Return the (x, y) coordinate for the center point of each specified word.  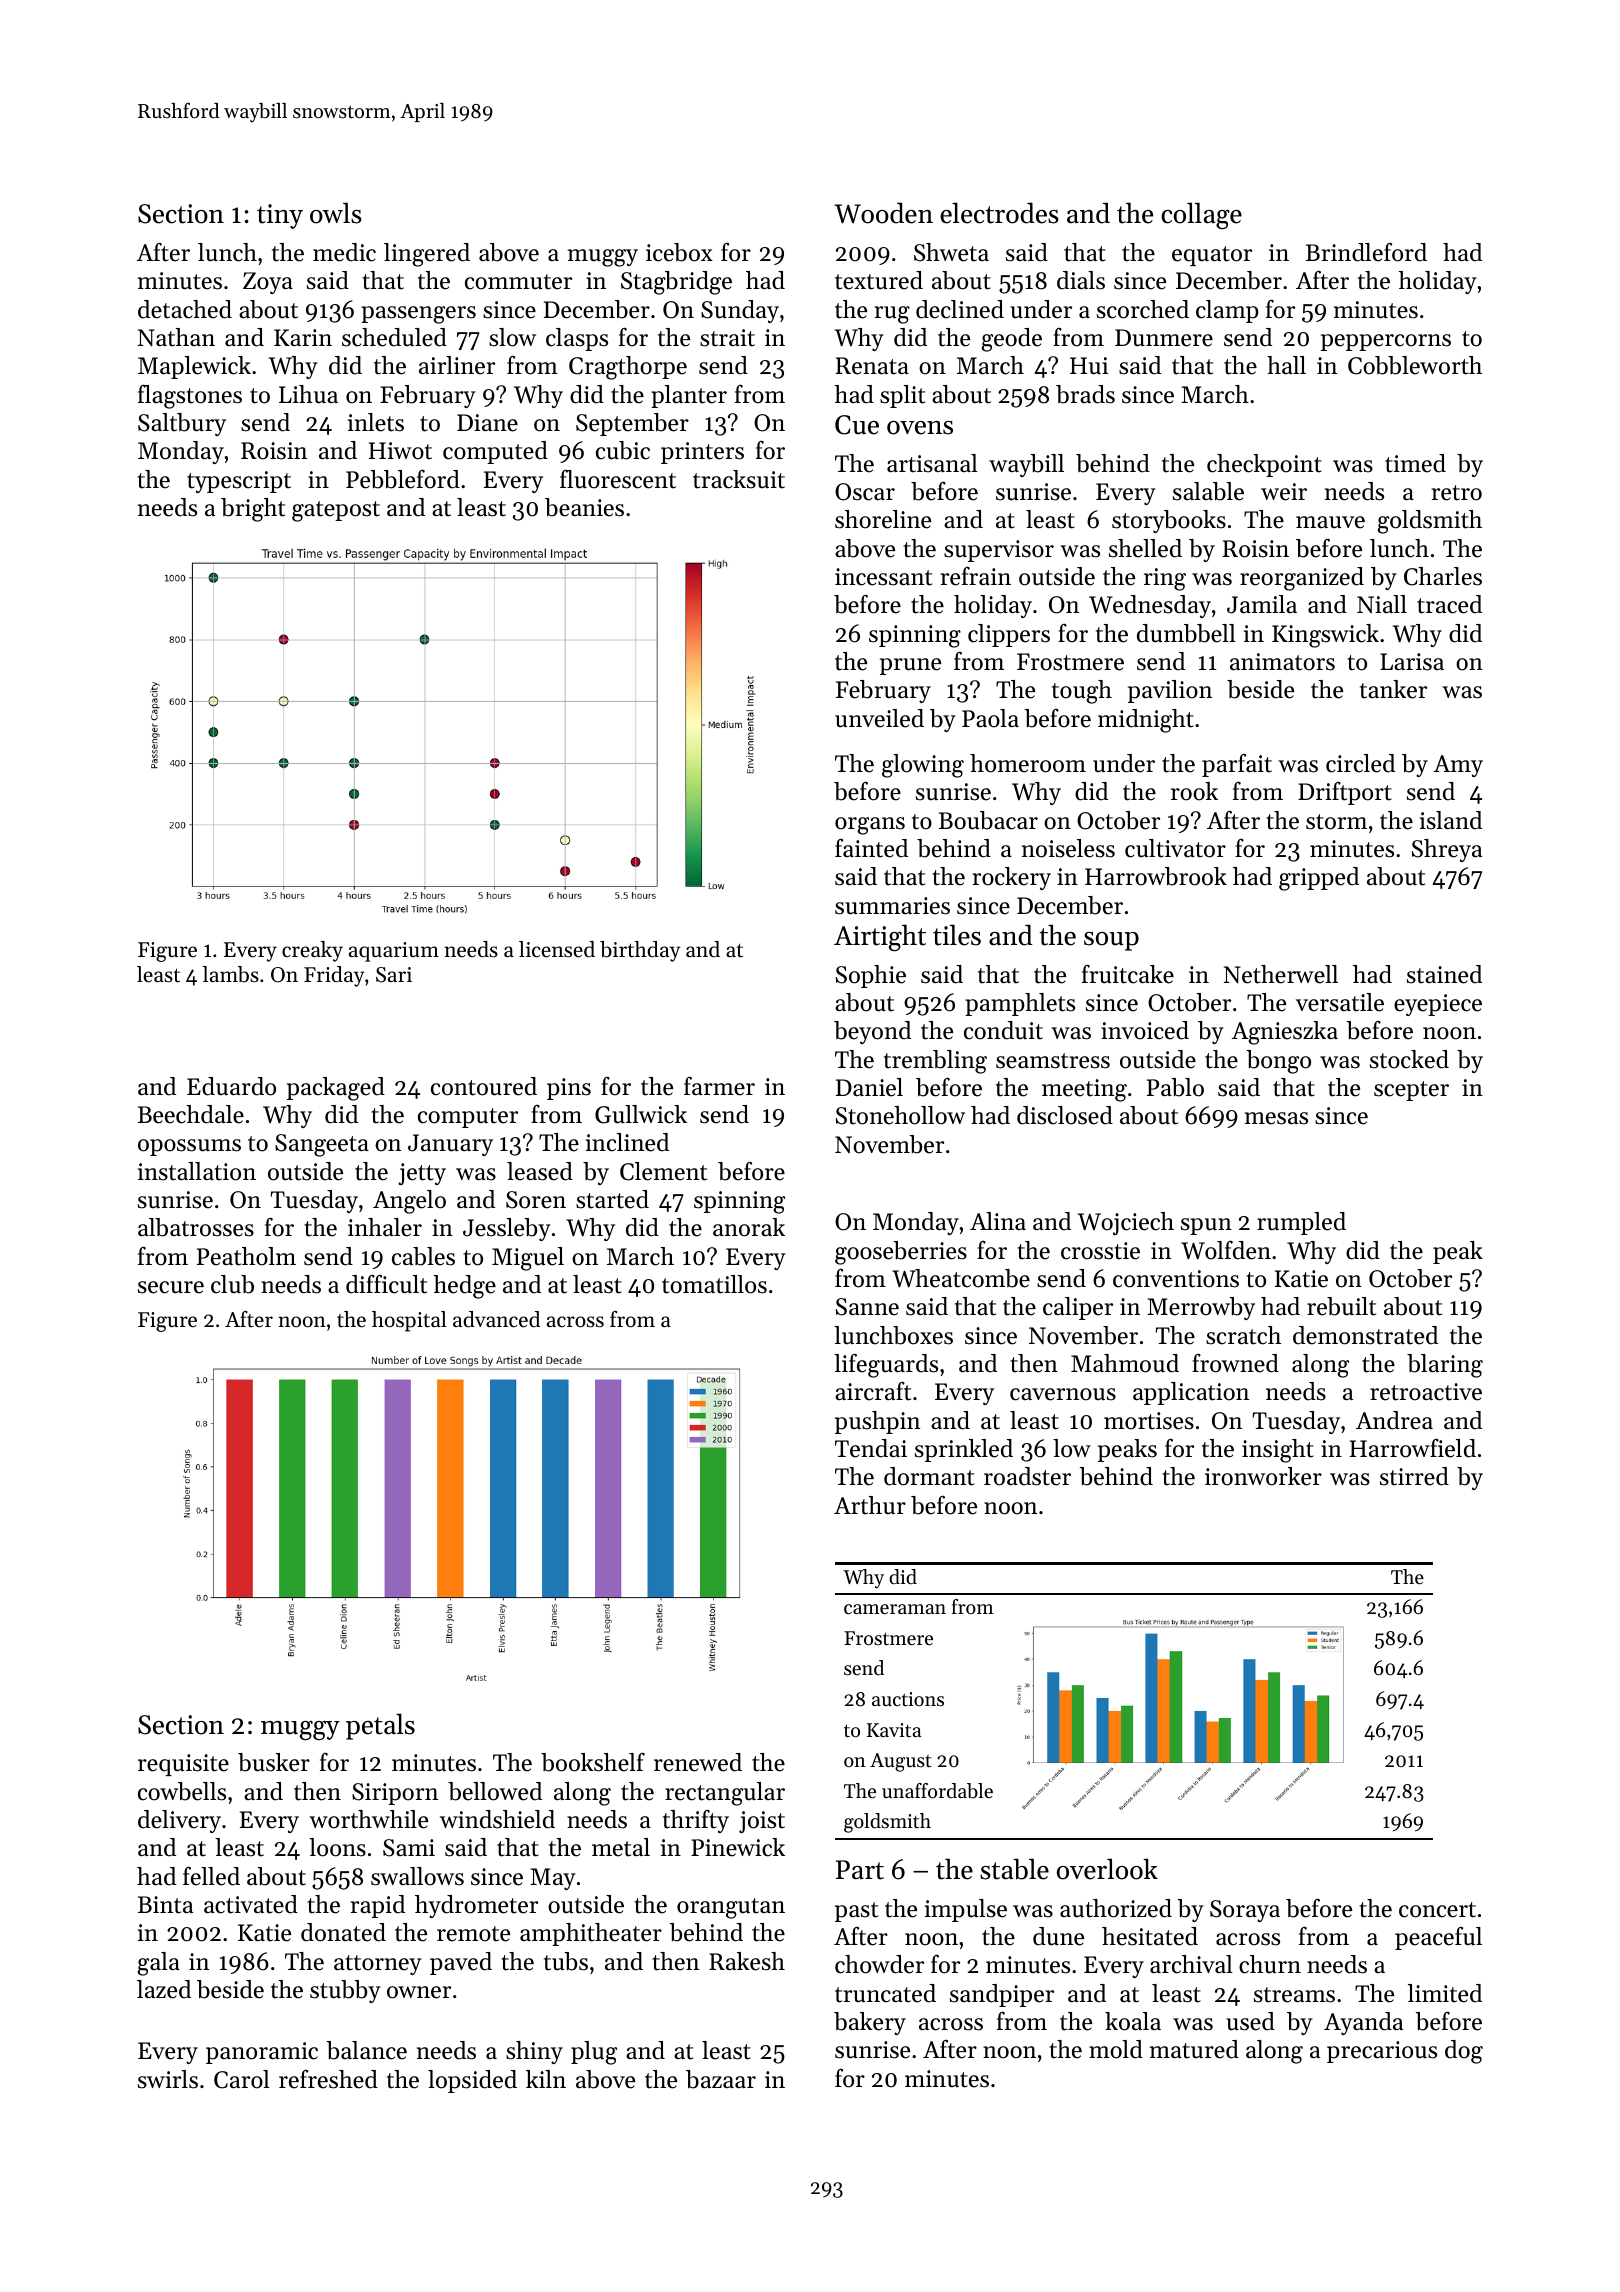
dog (1464, 2052)
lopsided (472, 2081)
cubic (623, 450)
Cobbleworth (1415, 365)
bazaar (721, 2079)
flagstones (190, 396)
